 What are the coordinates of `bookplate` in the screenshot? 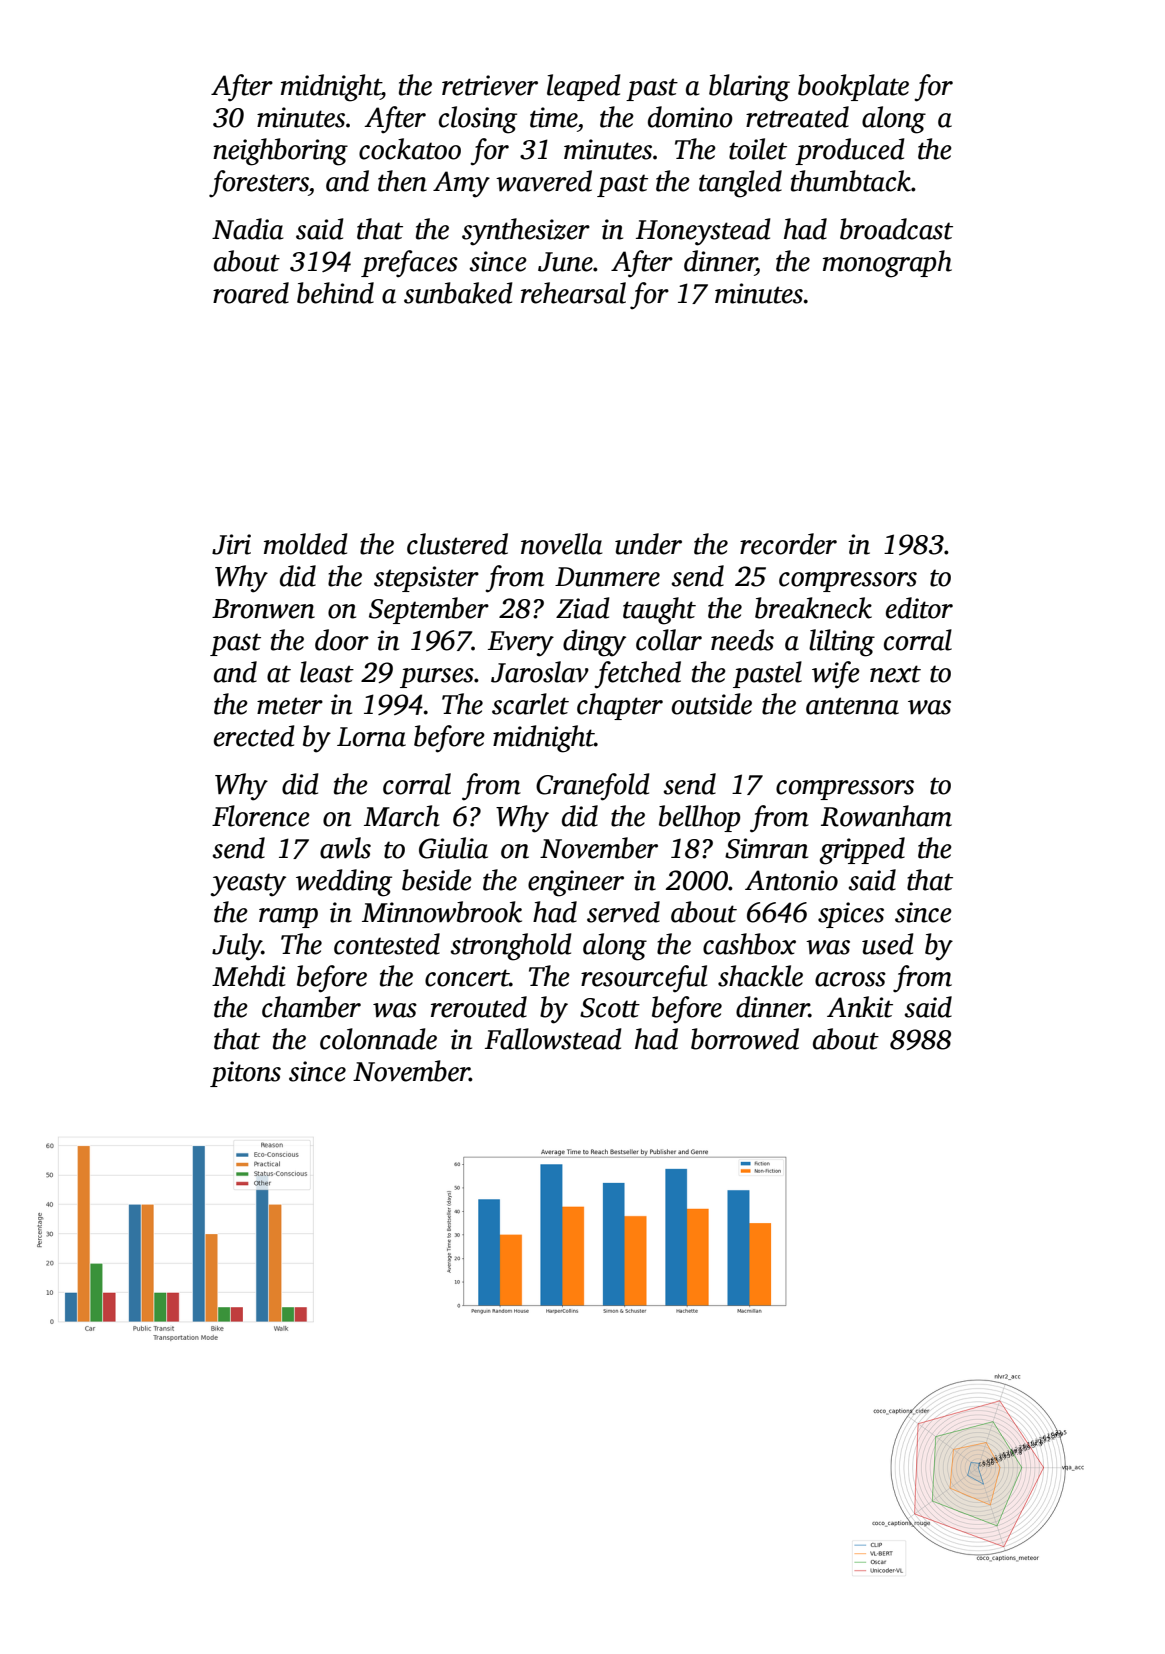 It's located at (853, 87).
